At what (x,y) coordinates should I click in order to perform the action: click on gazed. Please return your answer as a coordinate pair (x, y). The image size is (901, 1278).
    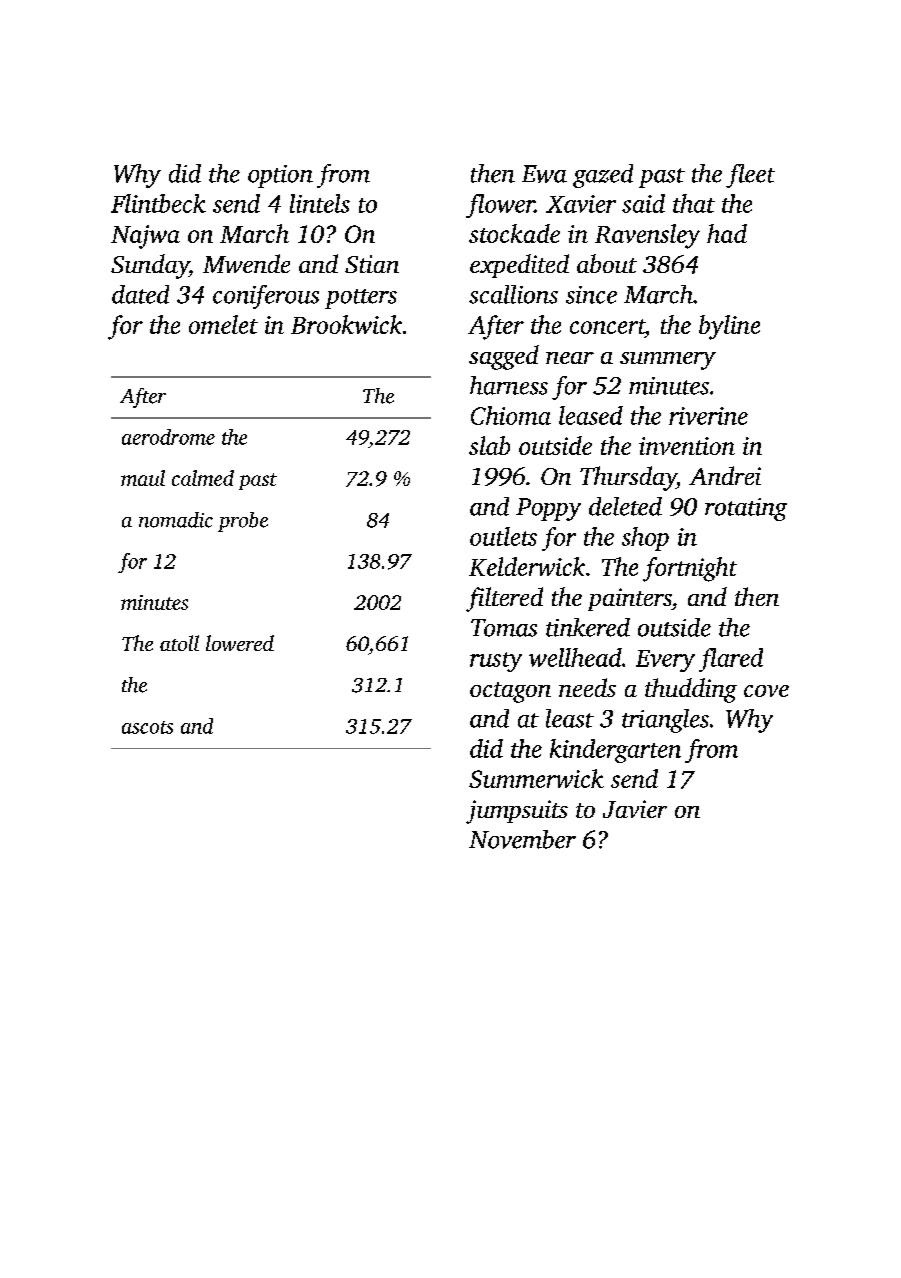
    Looking at the image, I should click on (603, 176).
